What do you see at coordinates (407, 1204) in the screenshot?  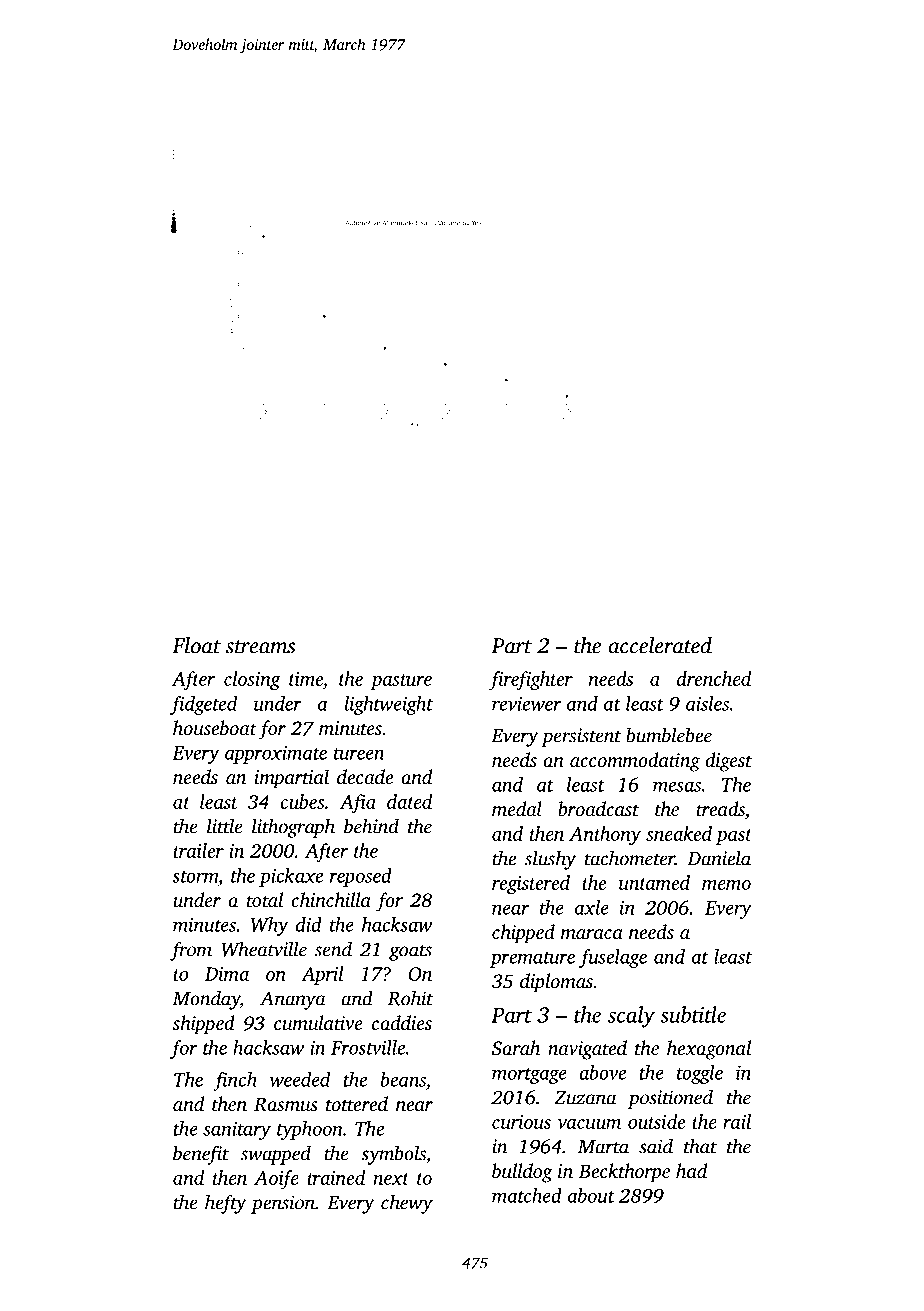 I see `chewy` at bounding box center [407, 1204].
